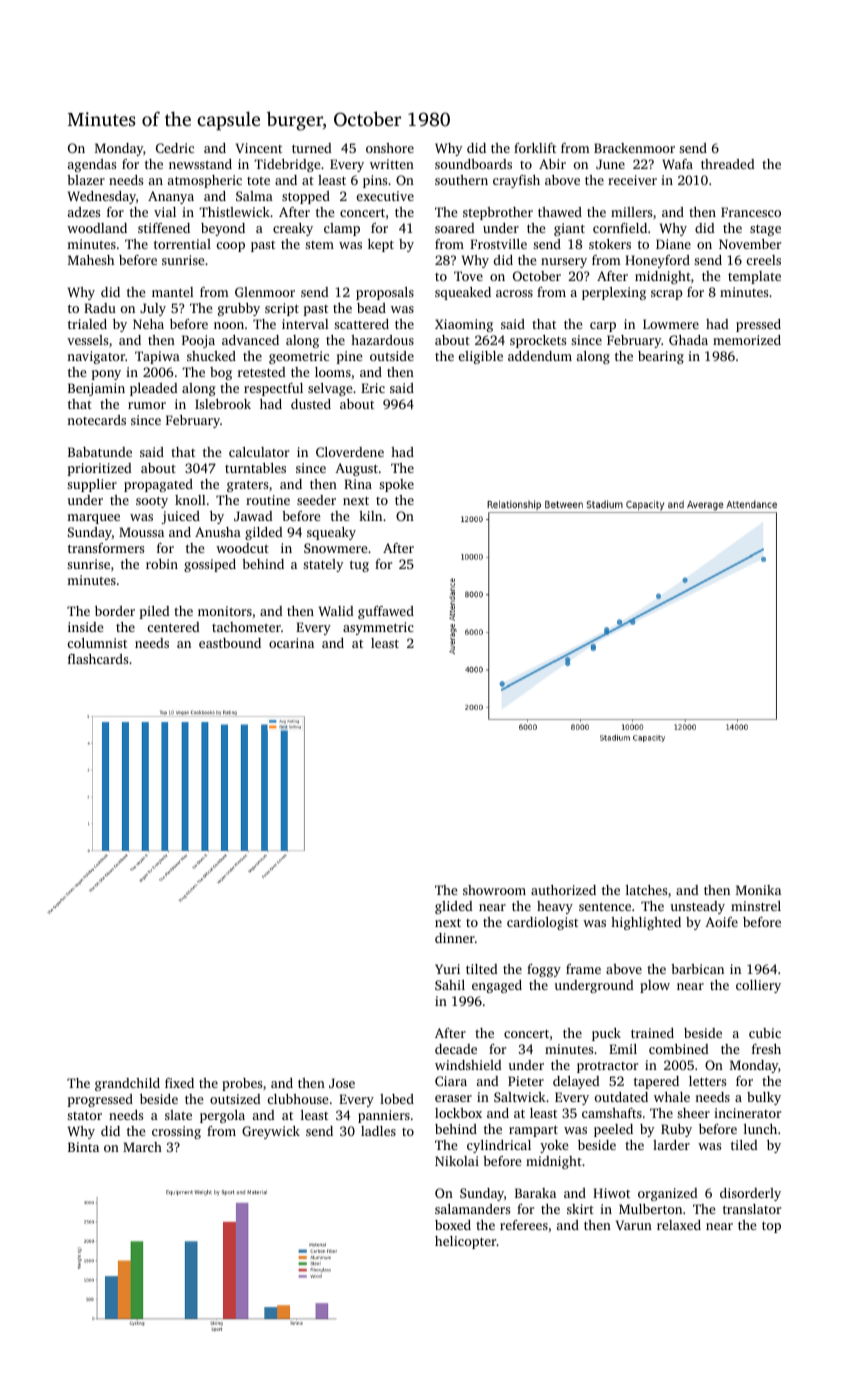 The image size is (849, 1400). Describe the element at coordinates (516, 181) in the page. I see `crayfish` at that location.
